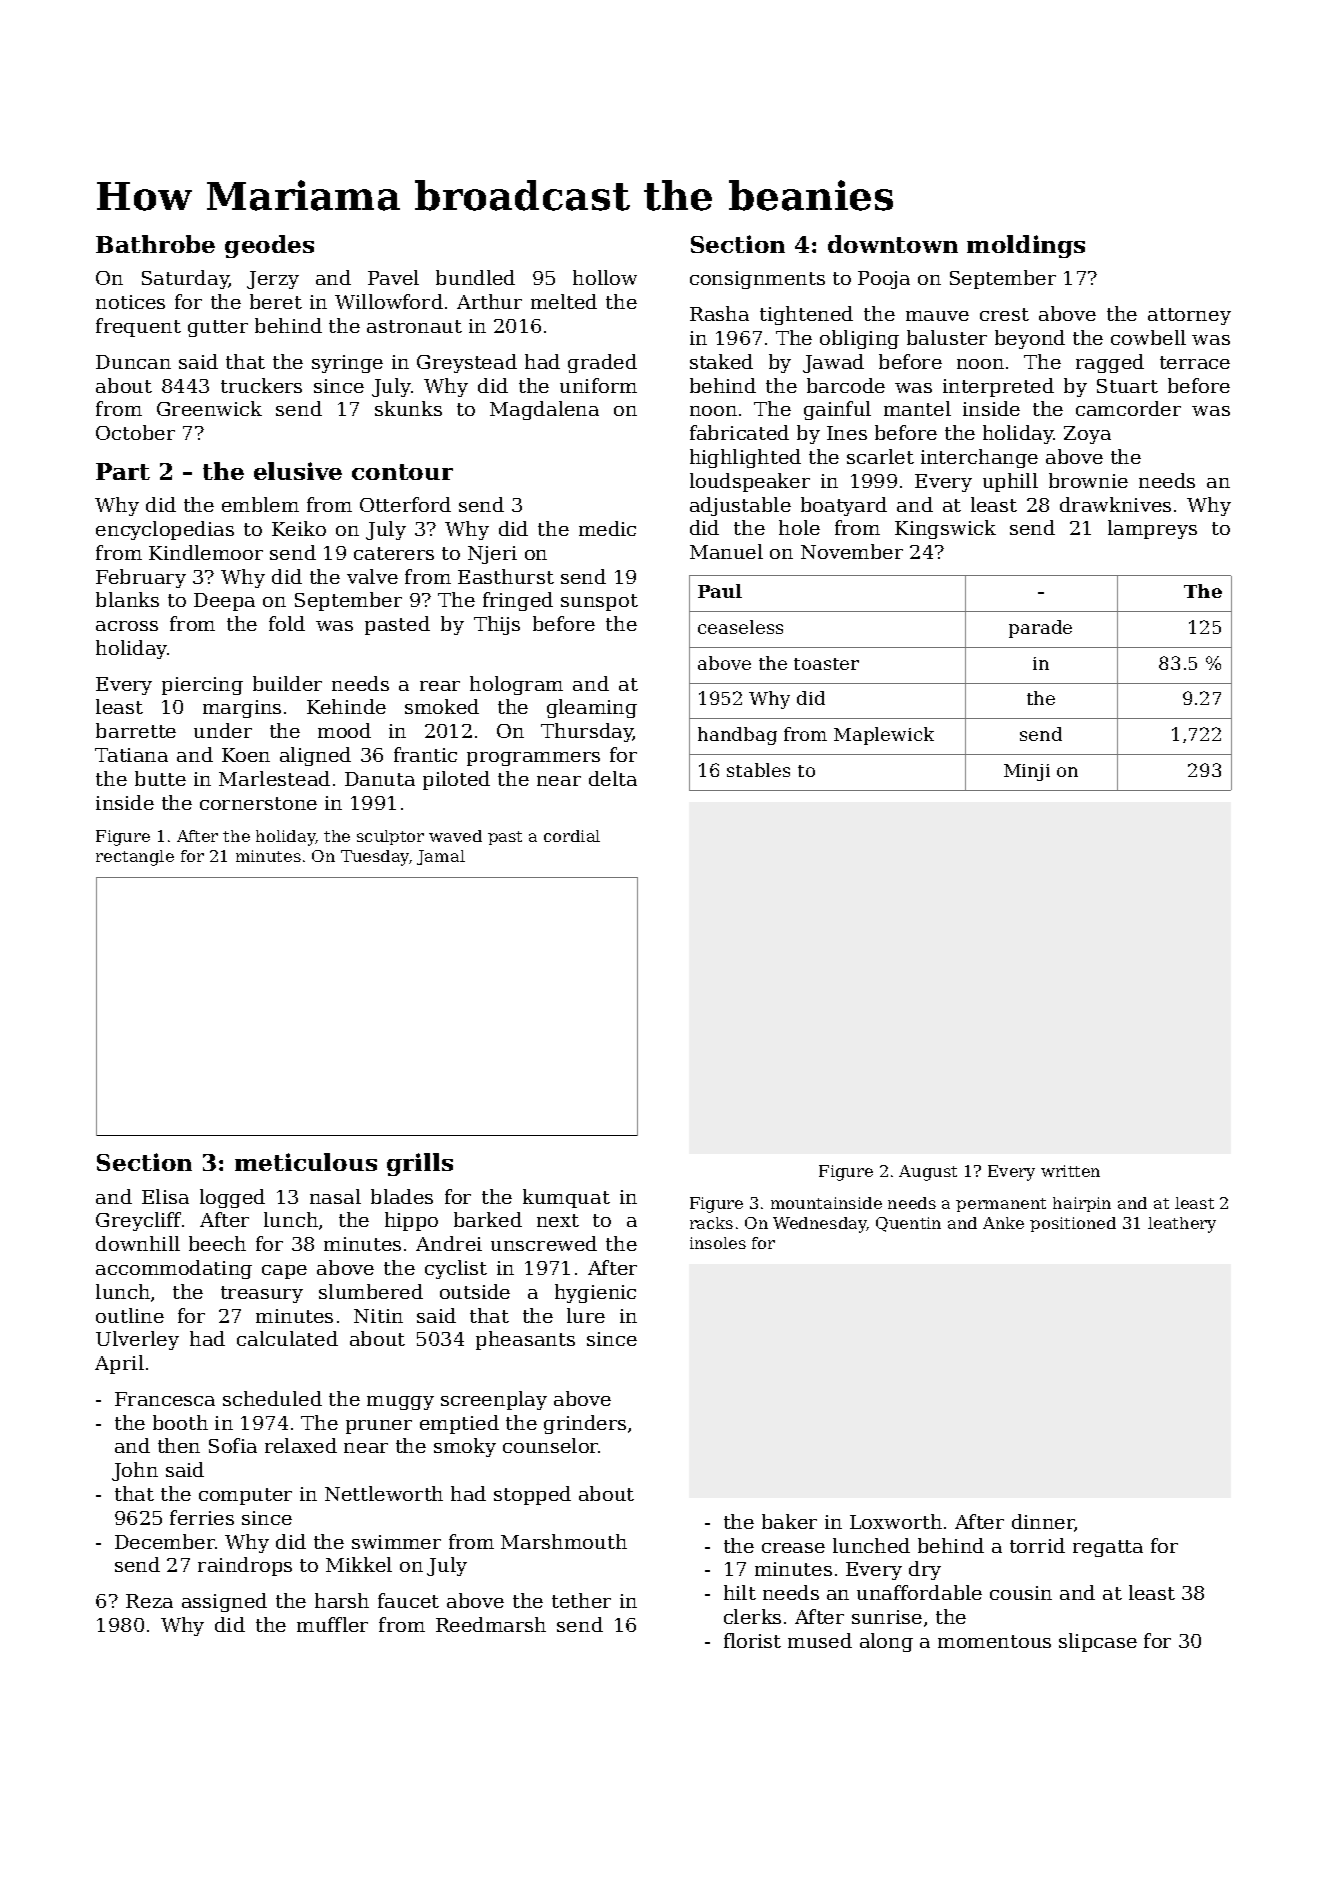  Describe the element at coordinates (149, 1601) in the screenshot. I see `Reza` at that location.
